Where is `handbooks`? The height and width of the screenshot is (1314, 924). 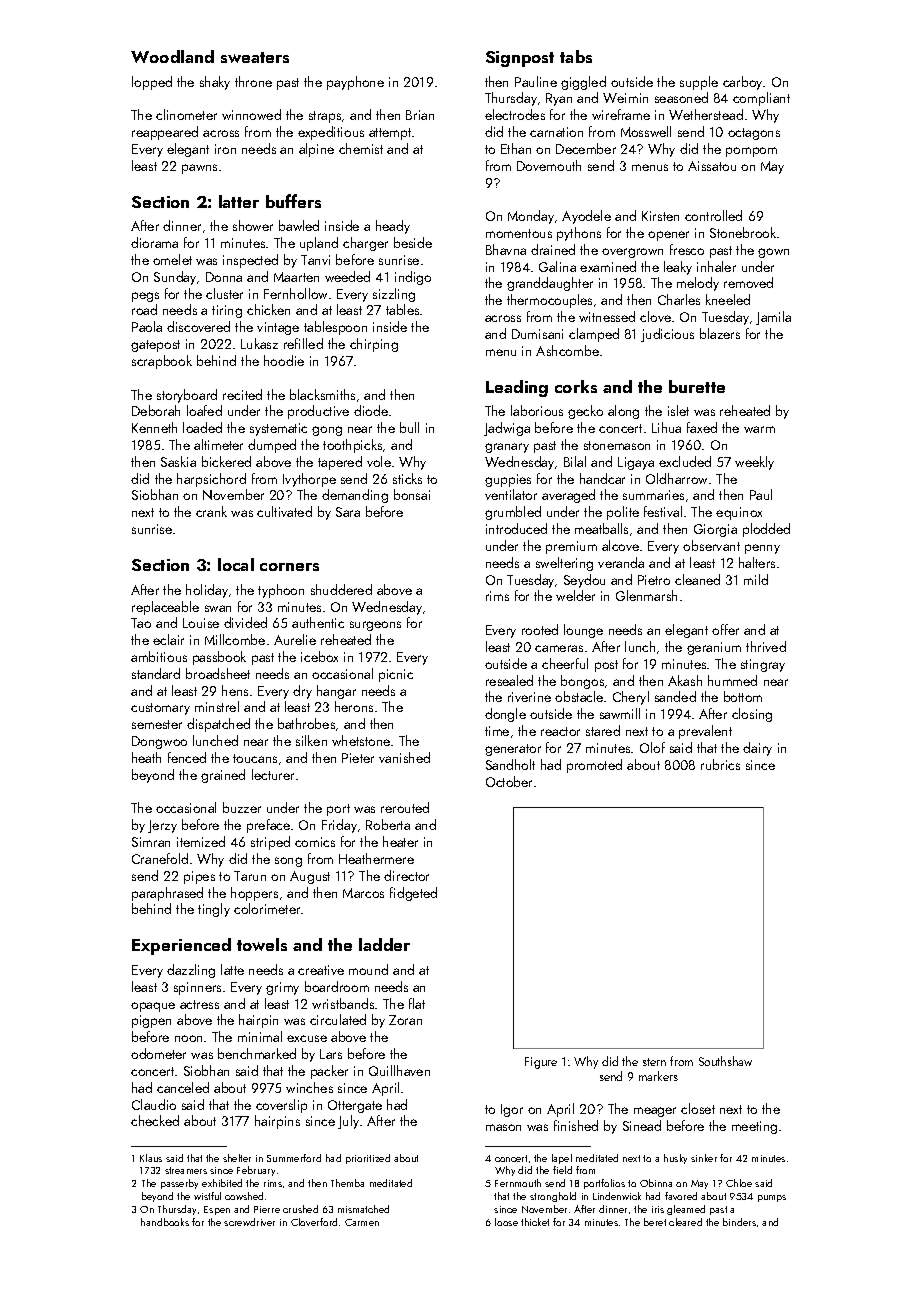
handbooks is located at coordinates (165, 1222).
